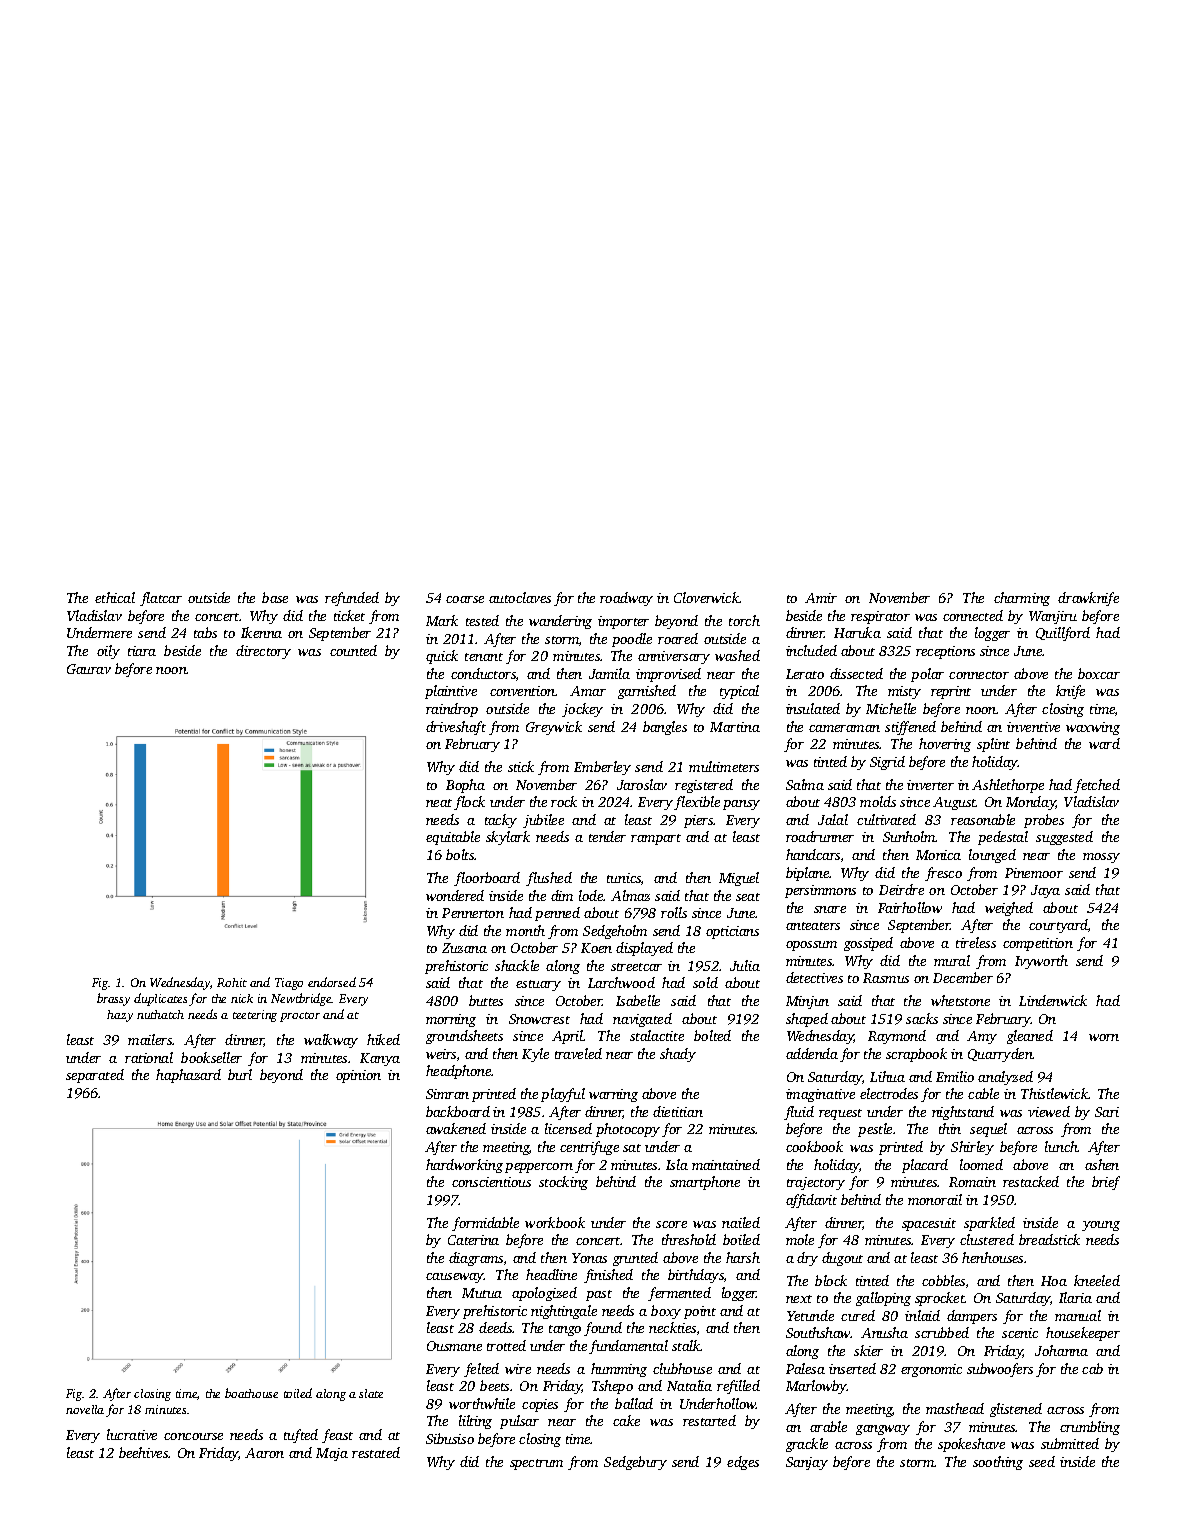 This page has width=1186, height=1535. Describe the element at coordinates (536, 1464) in the page. I see `spectrum` at that location.
